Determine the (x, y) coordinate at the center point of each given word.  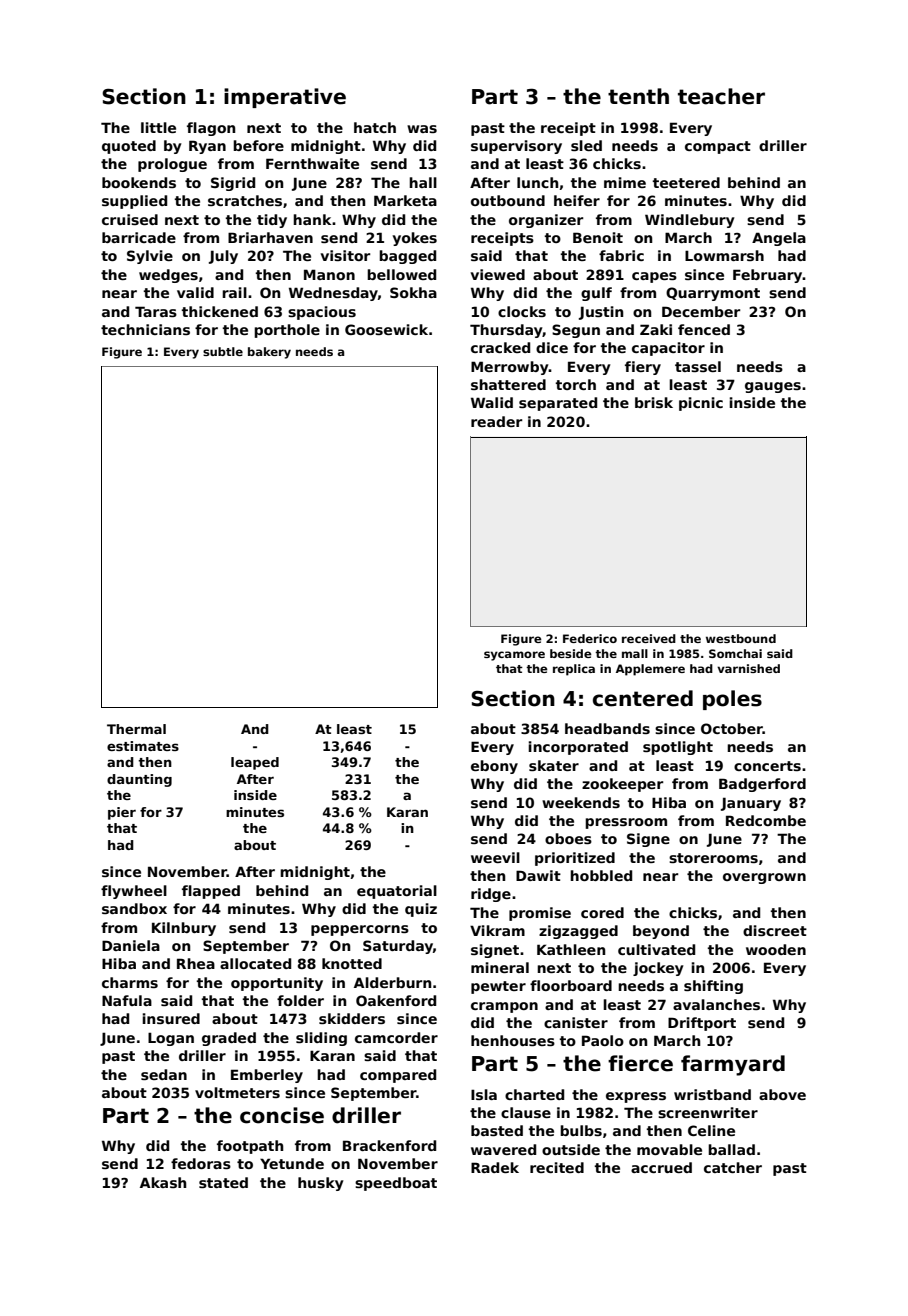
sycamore (514, 656)
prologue (172, 165)
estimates (143, 746)
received (649, 638)
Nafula (127, 1000)
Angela (779, 239)
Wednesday (333, 294)
